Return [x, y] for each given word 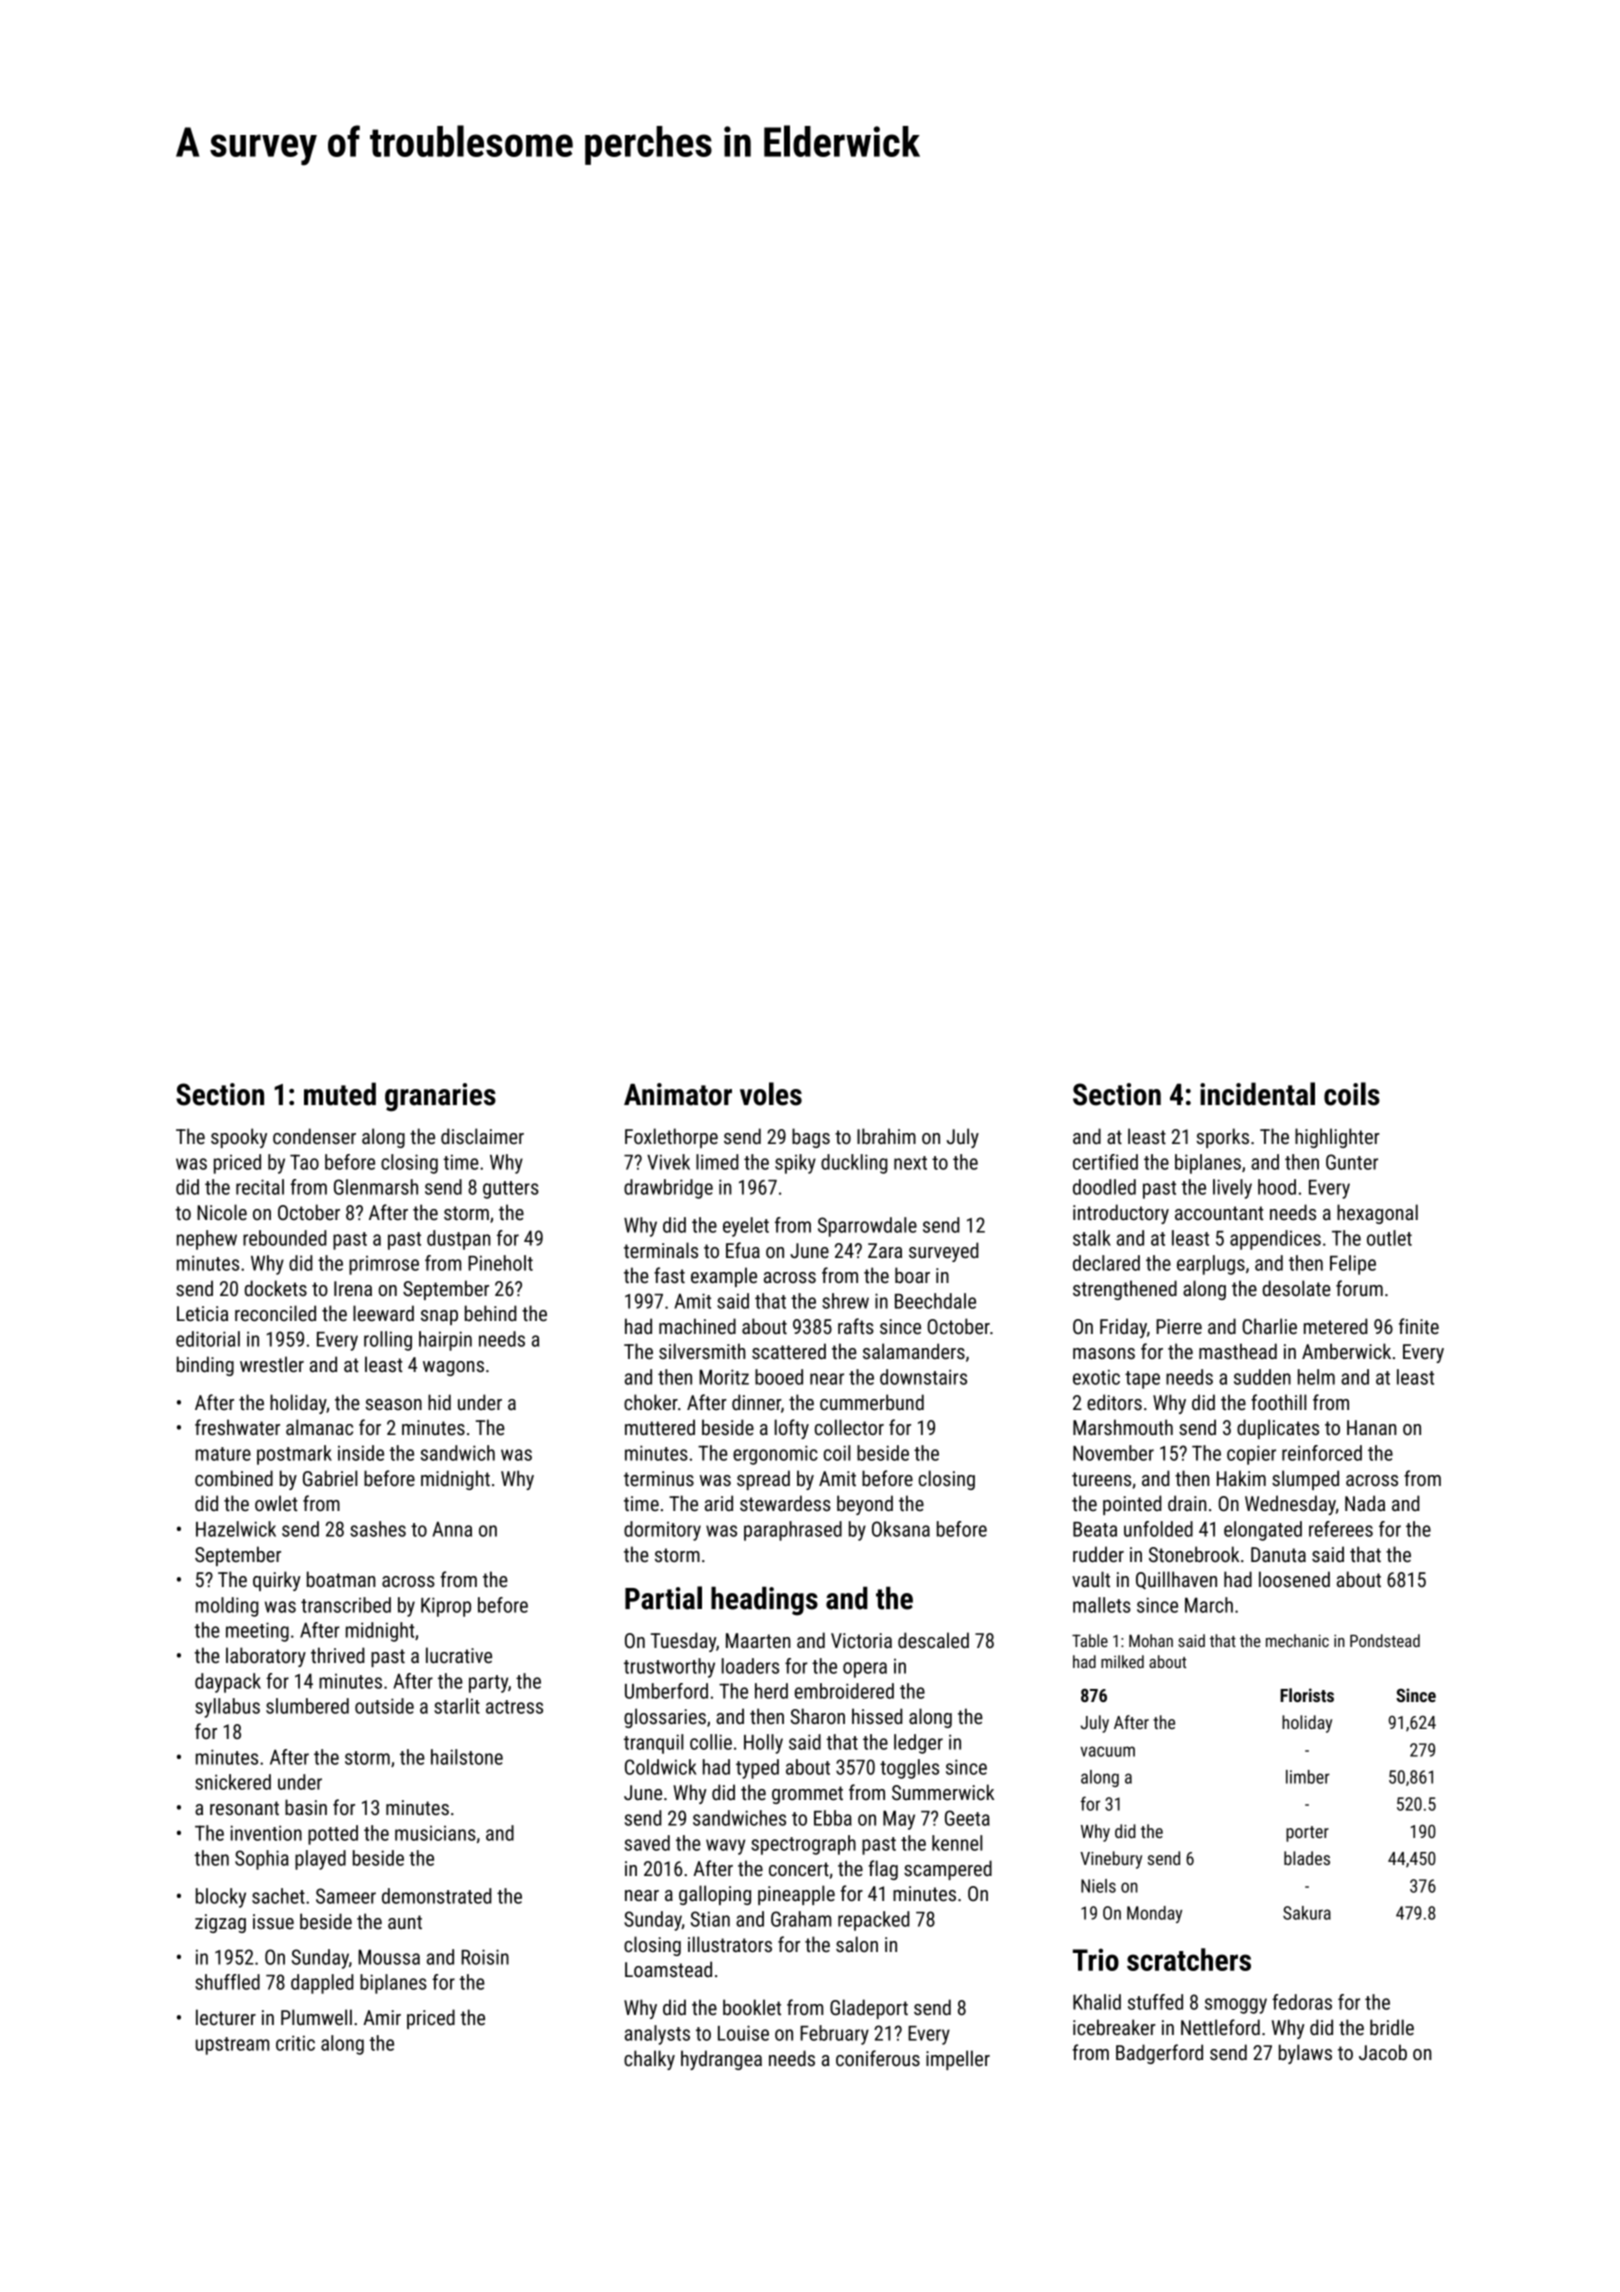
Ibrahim [886, 1136]
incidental [1257, 1094]
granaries [440, 1097]
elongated [1263, 1531]
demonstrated [436, 1896]
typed [757, 1769]
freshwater [237, 1427]
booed [779, 1377]
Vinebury [1111, 1860]
